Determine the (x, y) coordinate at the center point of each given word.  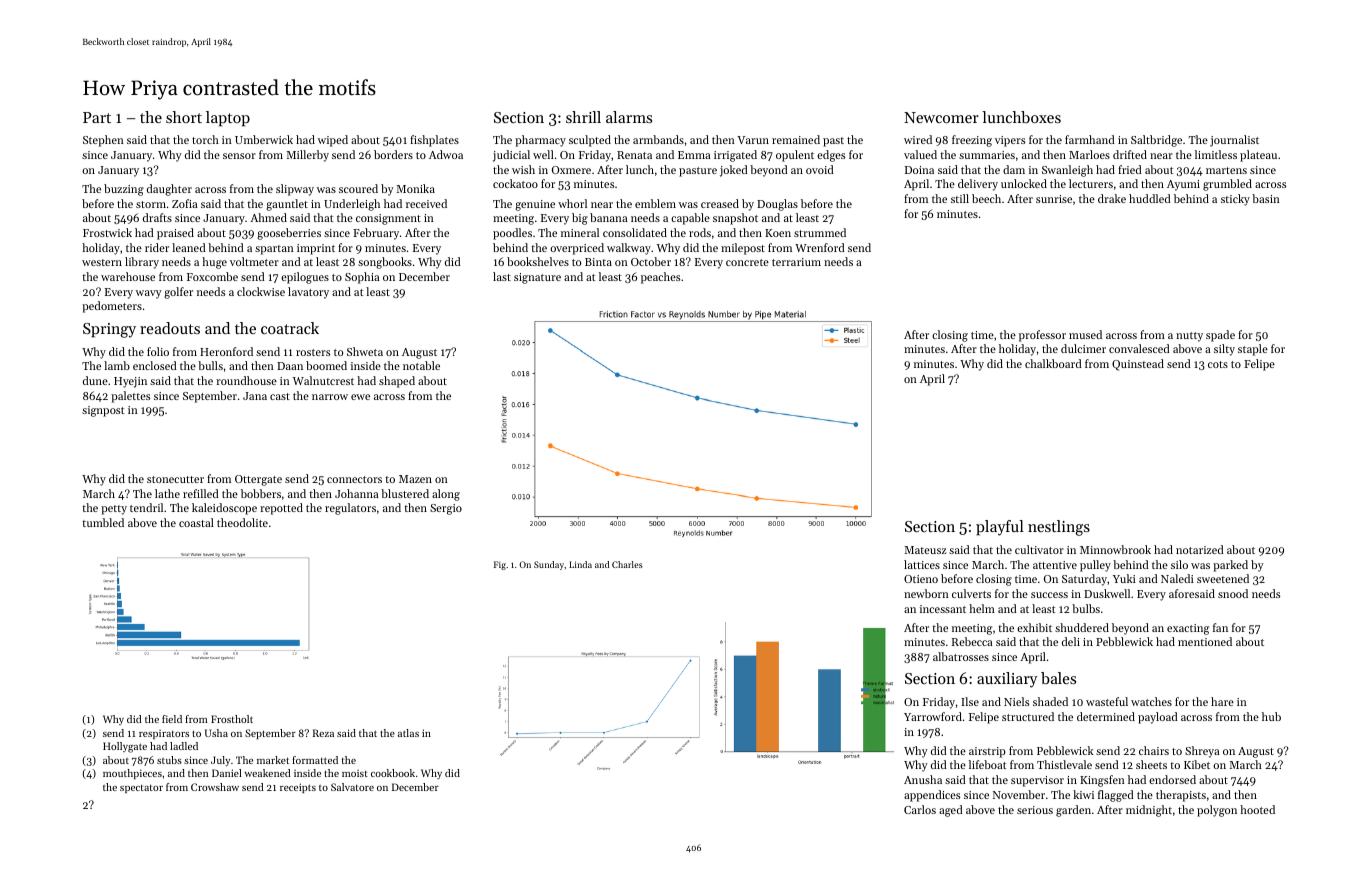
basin (1266, 198)
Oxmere (571, 170)
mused (1085, 334)
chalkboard (1053, 363)
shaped (397, 382)
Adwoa (446, 154)
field (172, 719)
